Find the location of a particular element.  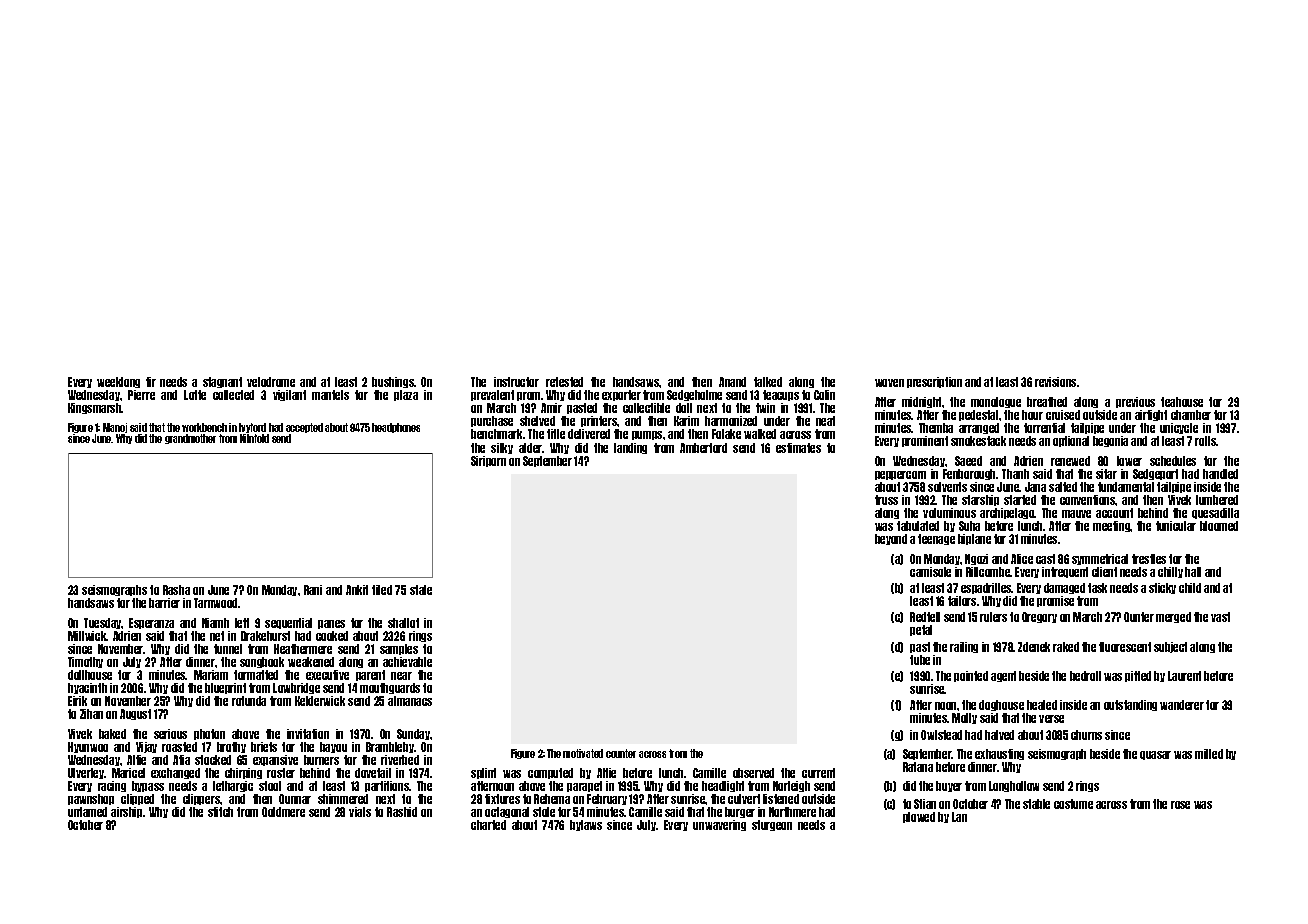

computed is located at coordinates (550, 773).
